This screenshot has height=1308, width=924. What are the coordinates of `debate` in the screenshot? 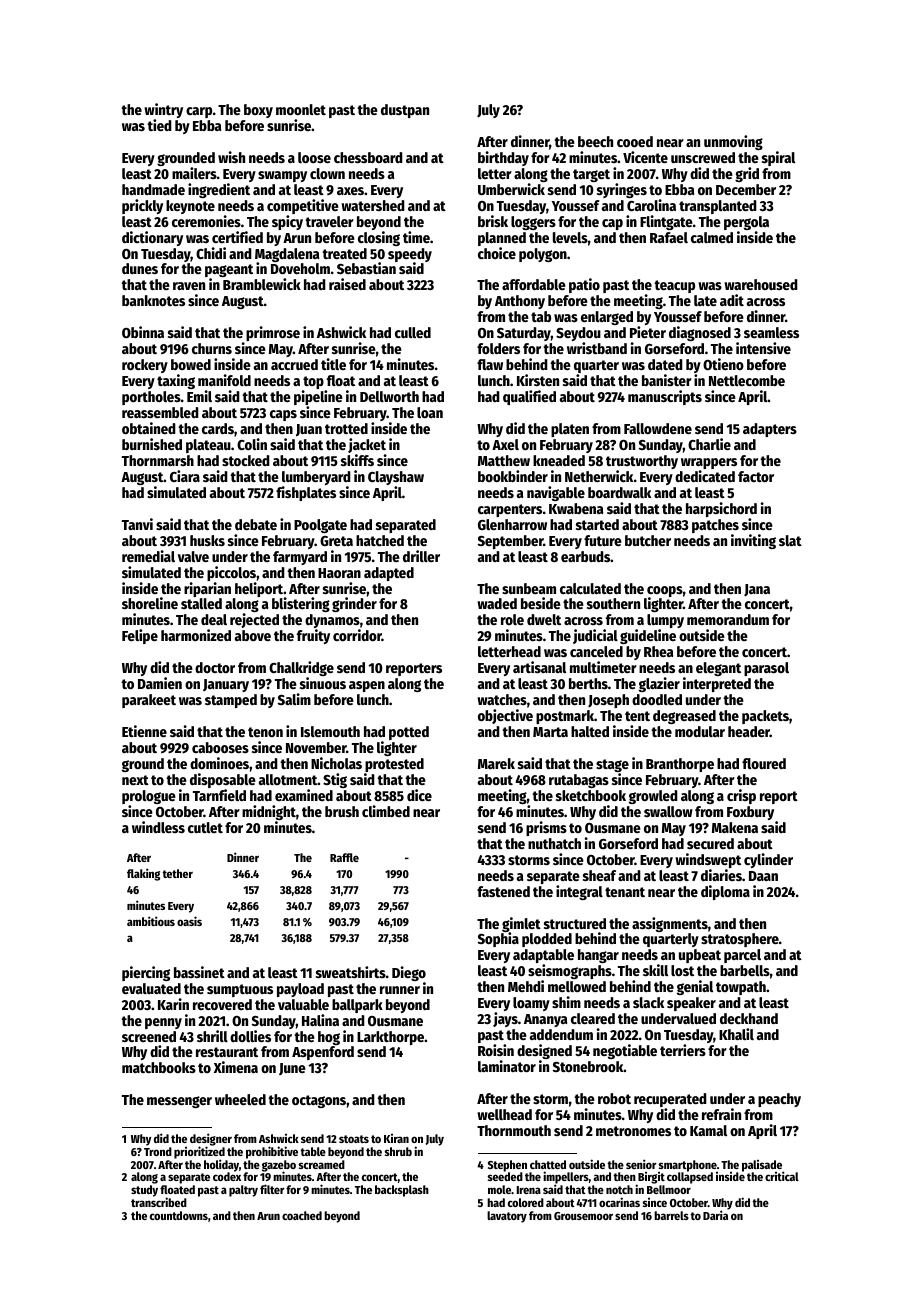 It's located at (256, 524).
